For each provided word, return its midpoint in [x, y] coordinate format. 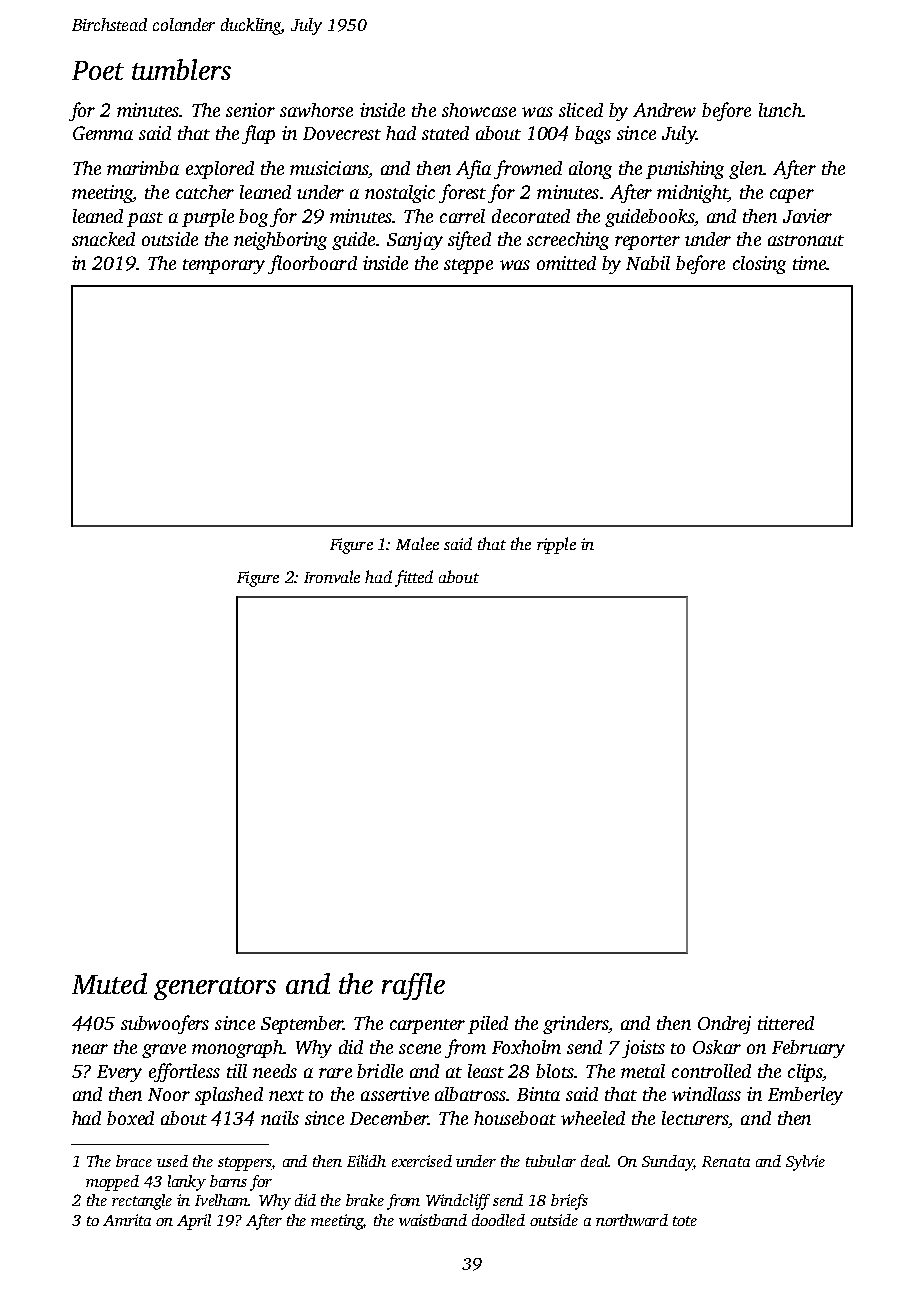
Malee [417, 543]
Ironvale [332, 576]
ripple [556, 545]
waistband [433, 1220]
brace [134, 1161]
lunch [780, 110]
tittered [786, 1023]
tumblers [181, 69]
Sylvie [805, 1163]
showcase [479, 110]
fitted [414, 578]
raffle [413, 986]
